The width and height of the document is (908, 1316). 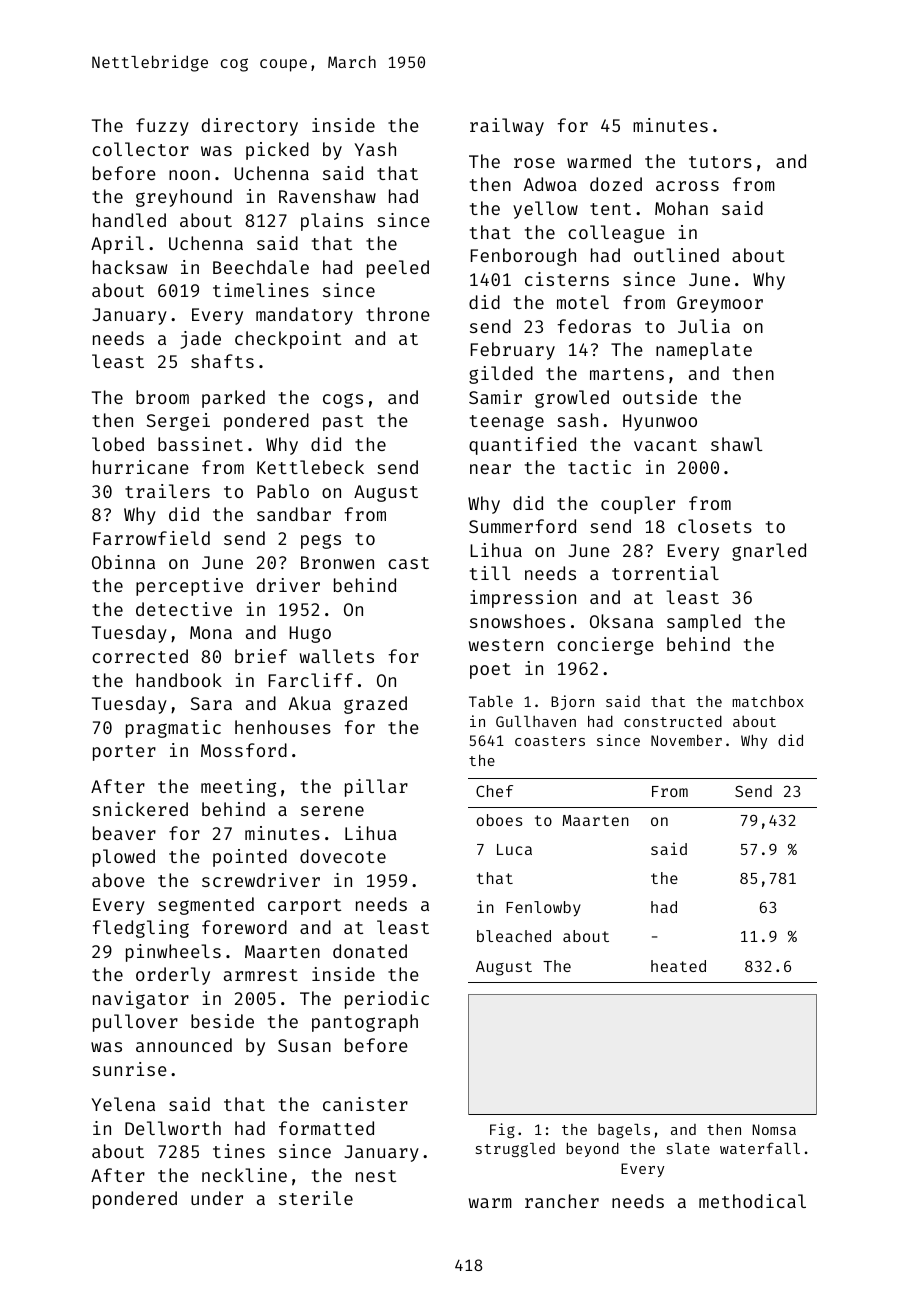 What do you see at coordinates (238, 788) in the document?
I see `meeting` at bounding box center [238, 788].
